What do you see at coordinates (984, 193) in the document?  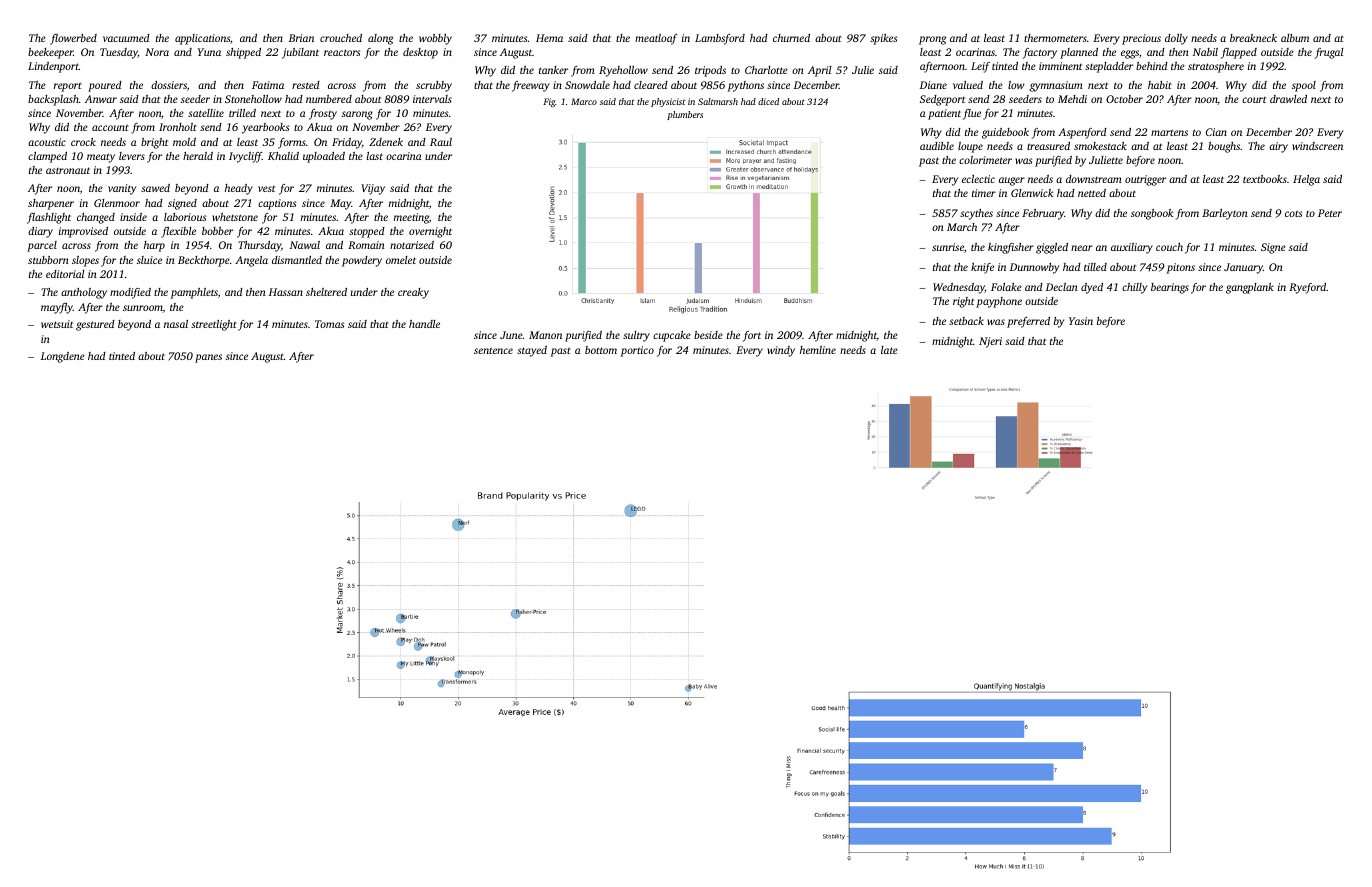 I see `timer` at bounding box center [984, 193].
